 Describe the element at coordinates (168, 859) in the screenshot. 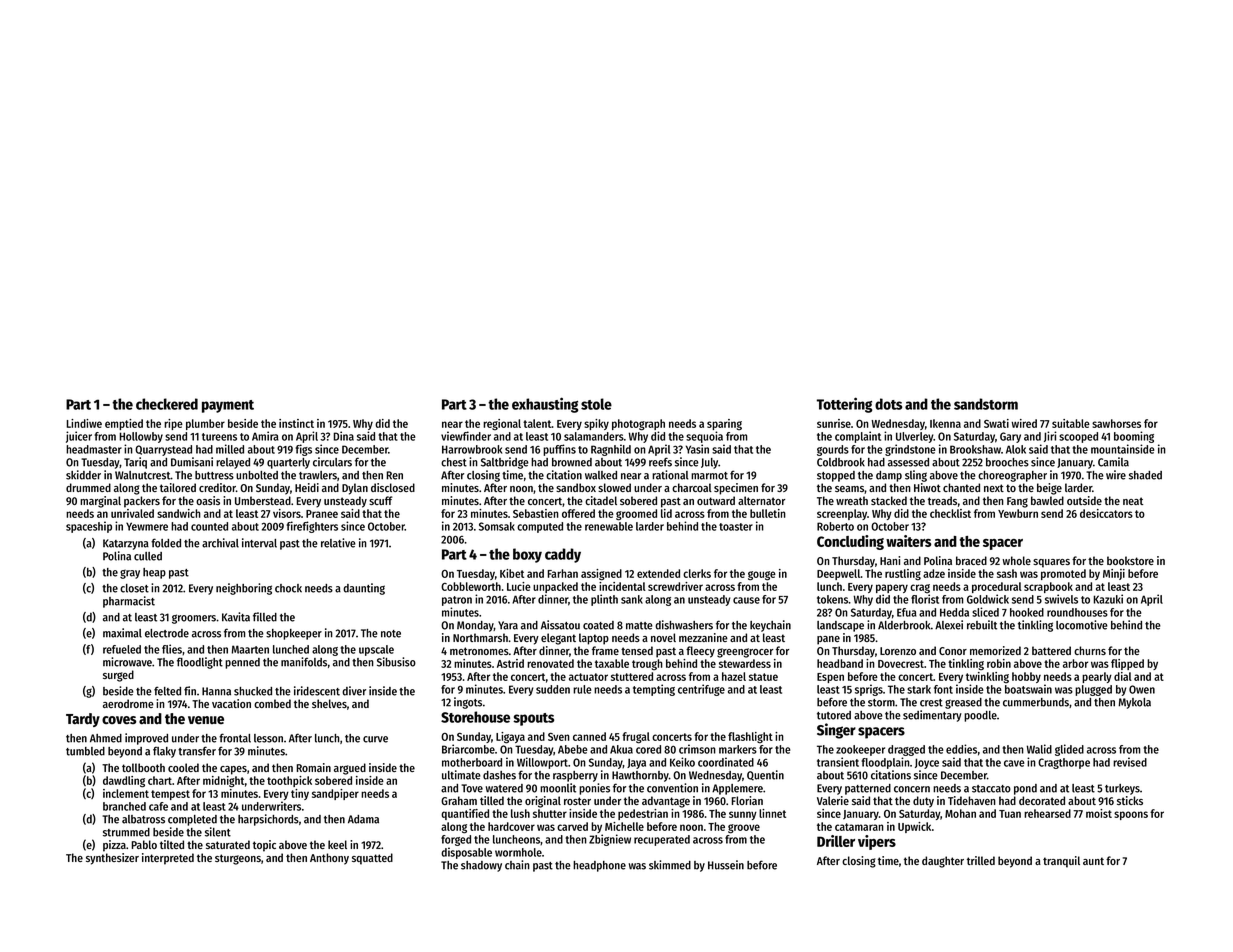

I see `interpreted` at that location.
